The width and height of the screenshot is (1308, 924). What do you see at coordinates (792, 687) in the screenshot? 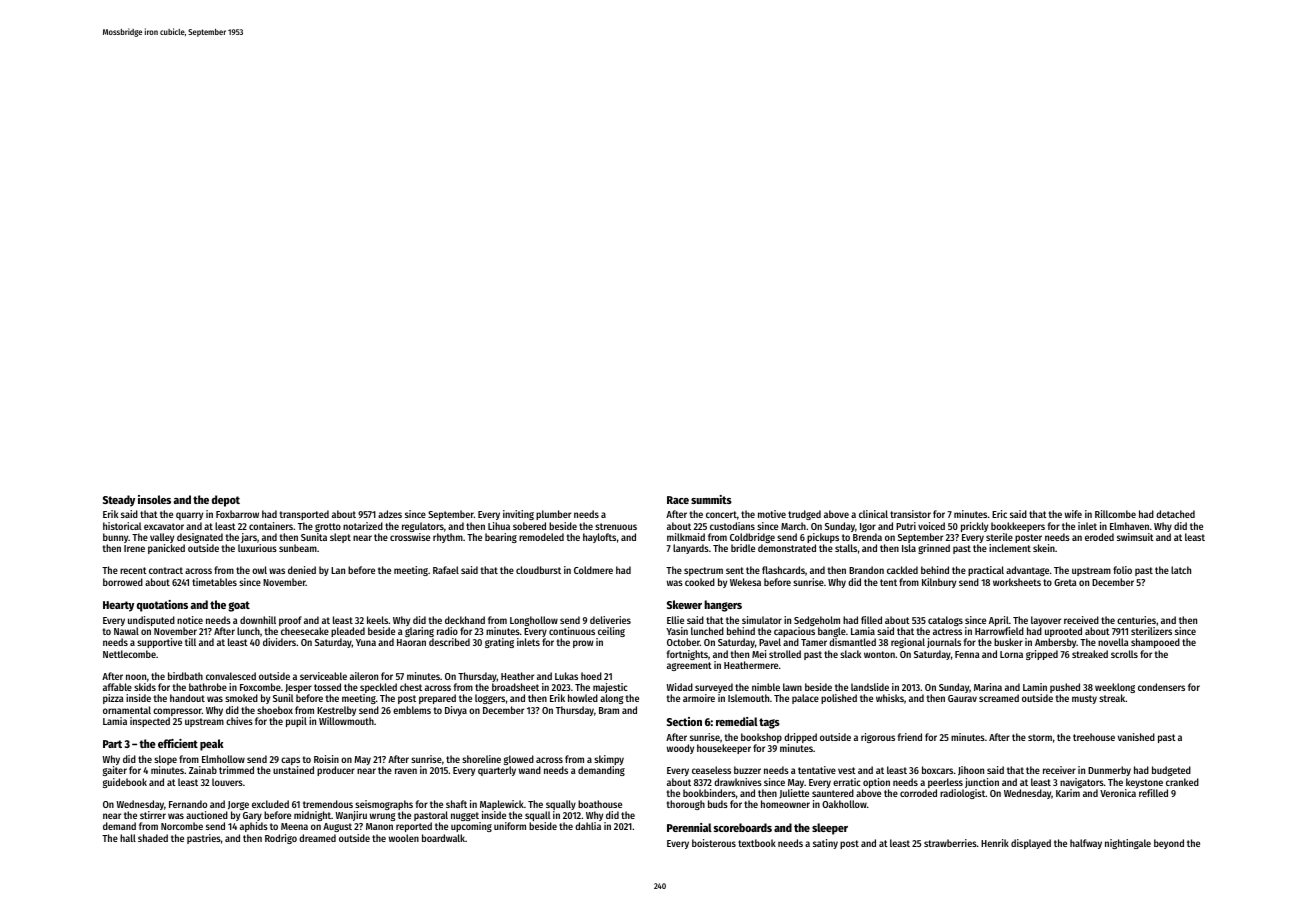
I see `lawn` at bounding box center [792, 687].
